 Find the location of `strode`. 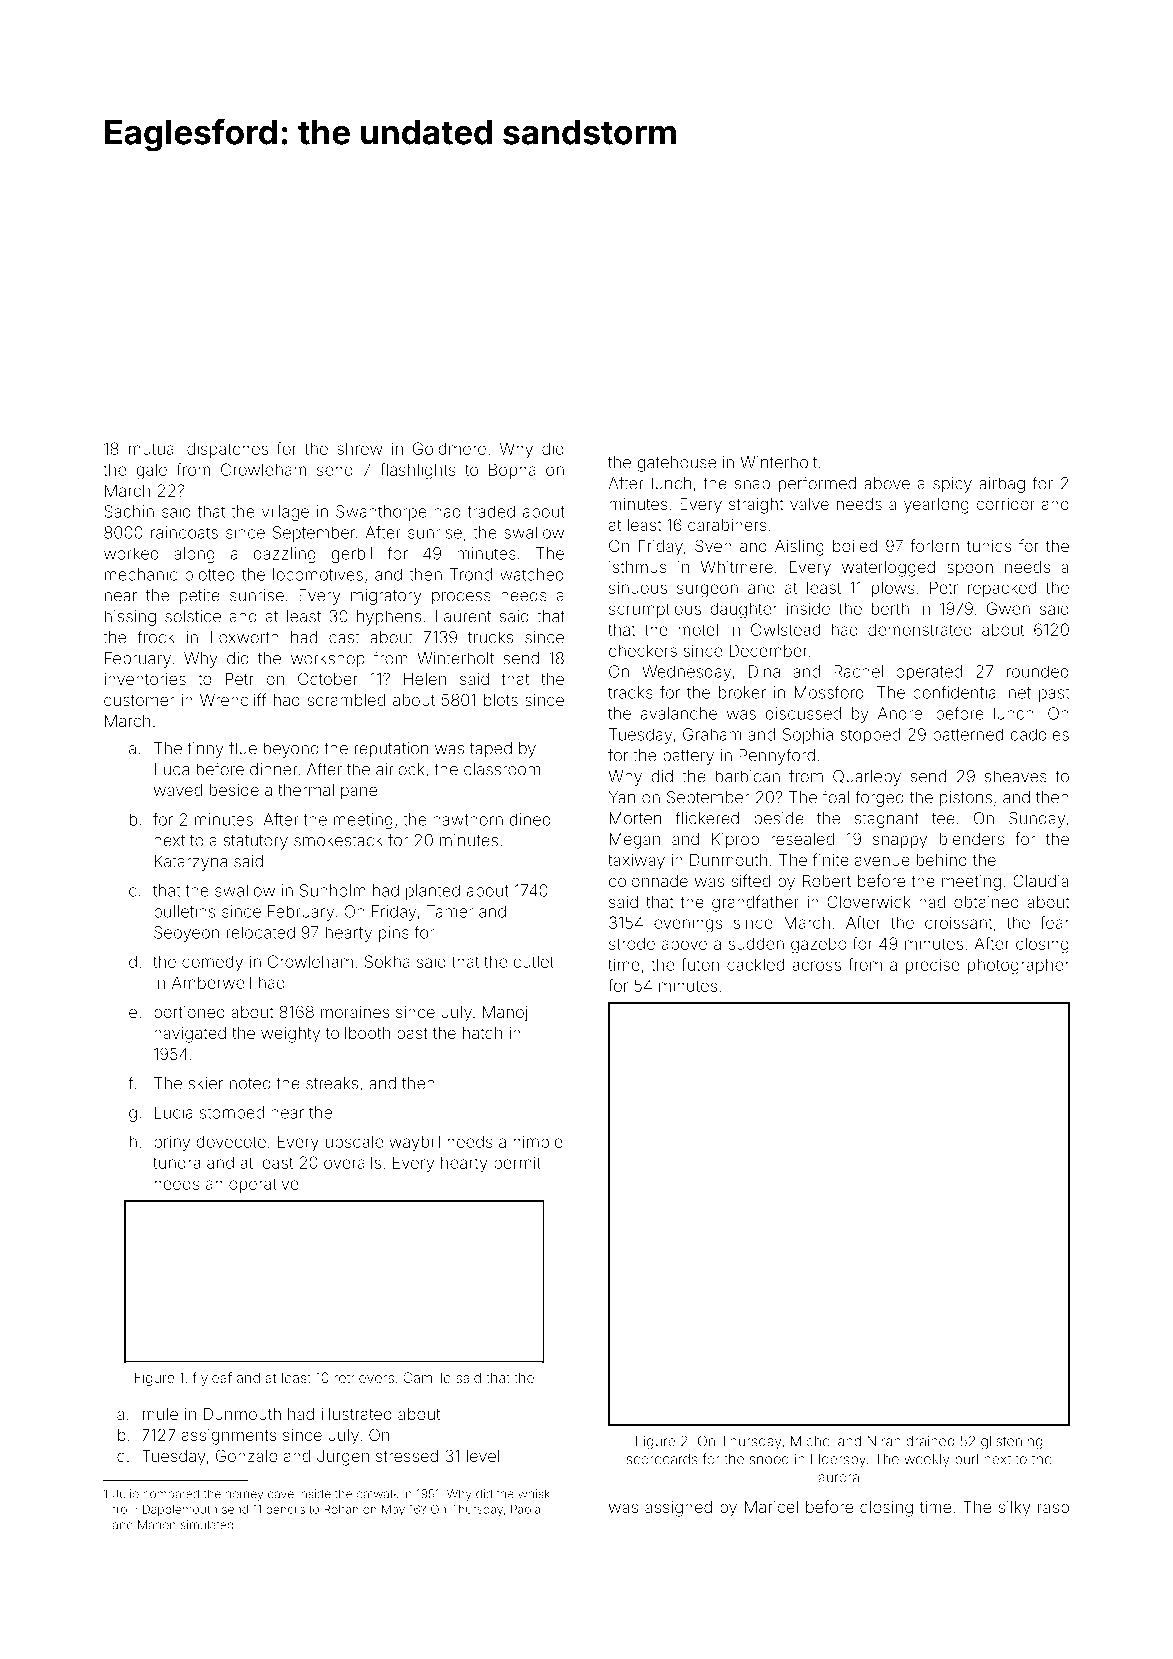

strode is located at coordinates (632, 943).
